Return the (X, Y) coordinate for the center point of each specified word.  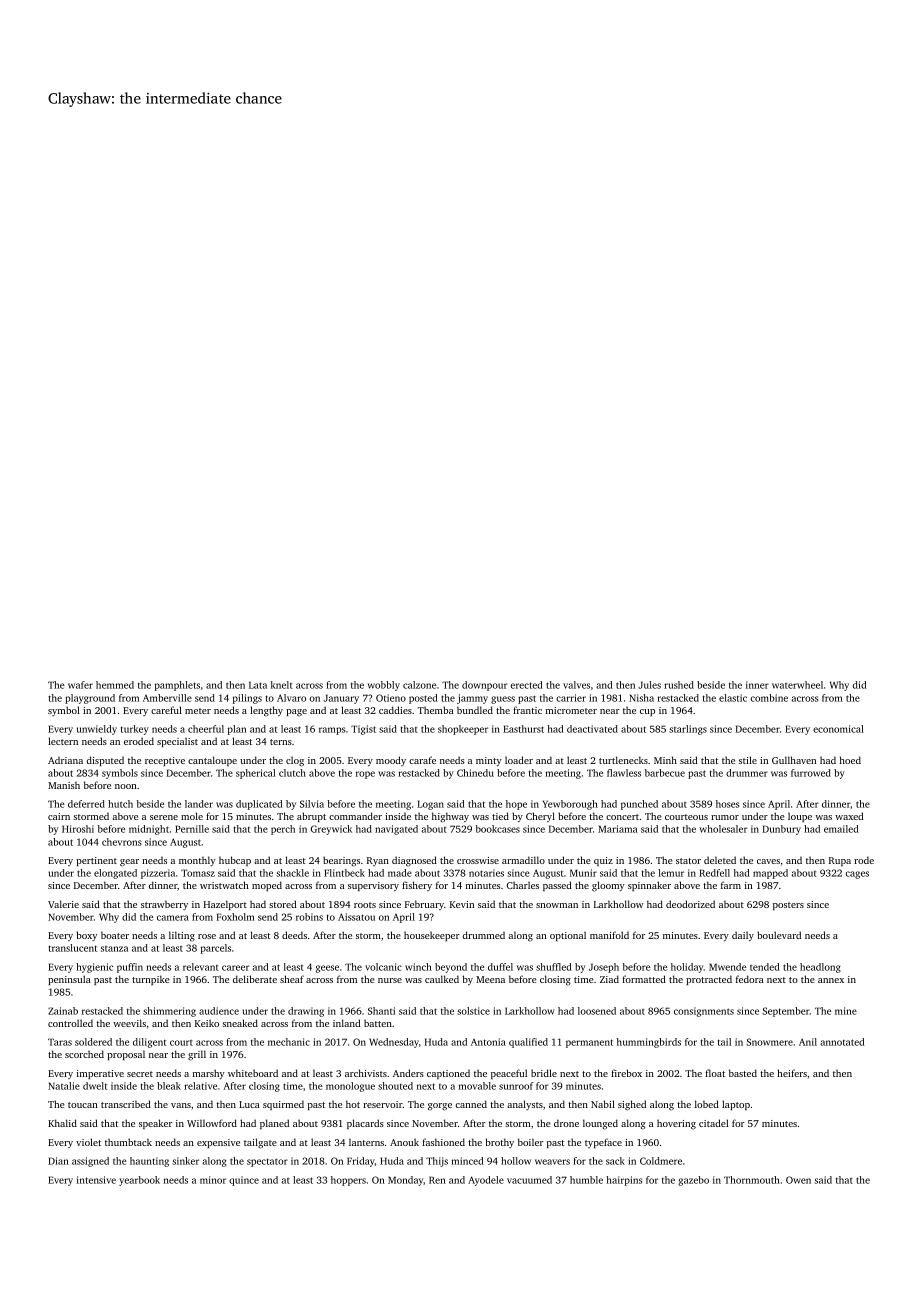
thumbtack (128, 1142)
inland (346, 1023)
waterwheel (797, 685)
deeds (294, 935)
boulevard (779, 935)
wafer (80, 685)
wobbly (384, 686)
